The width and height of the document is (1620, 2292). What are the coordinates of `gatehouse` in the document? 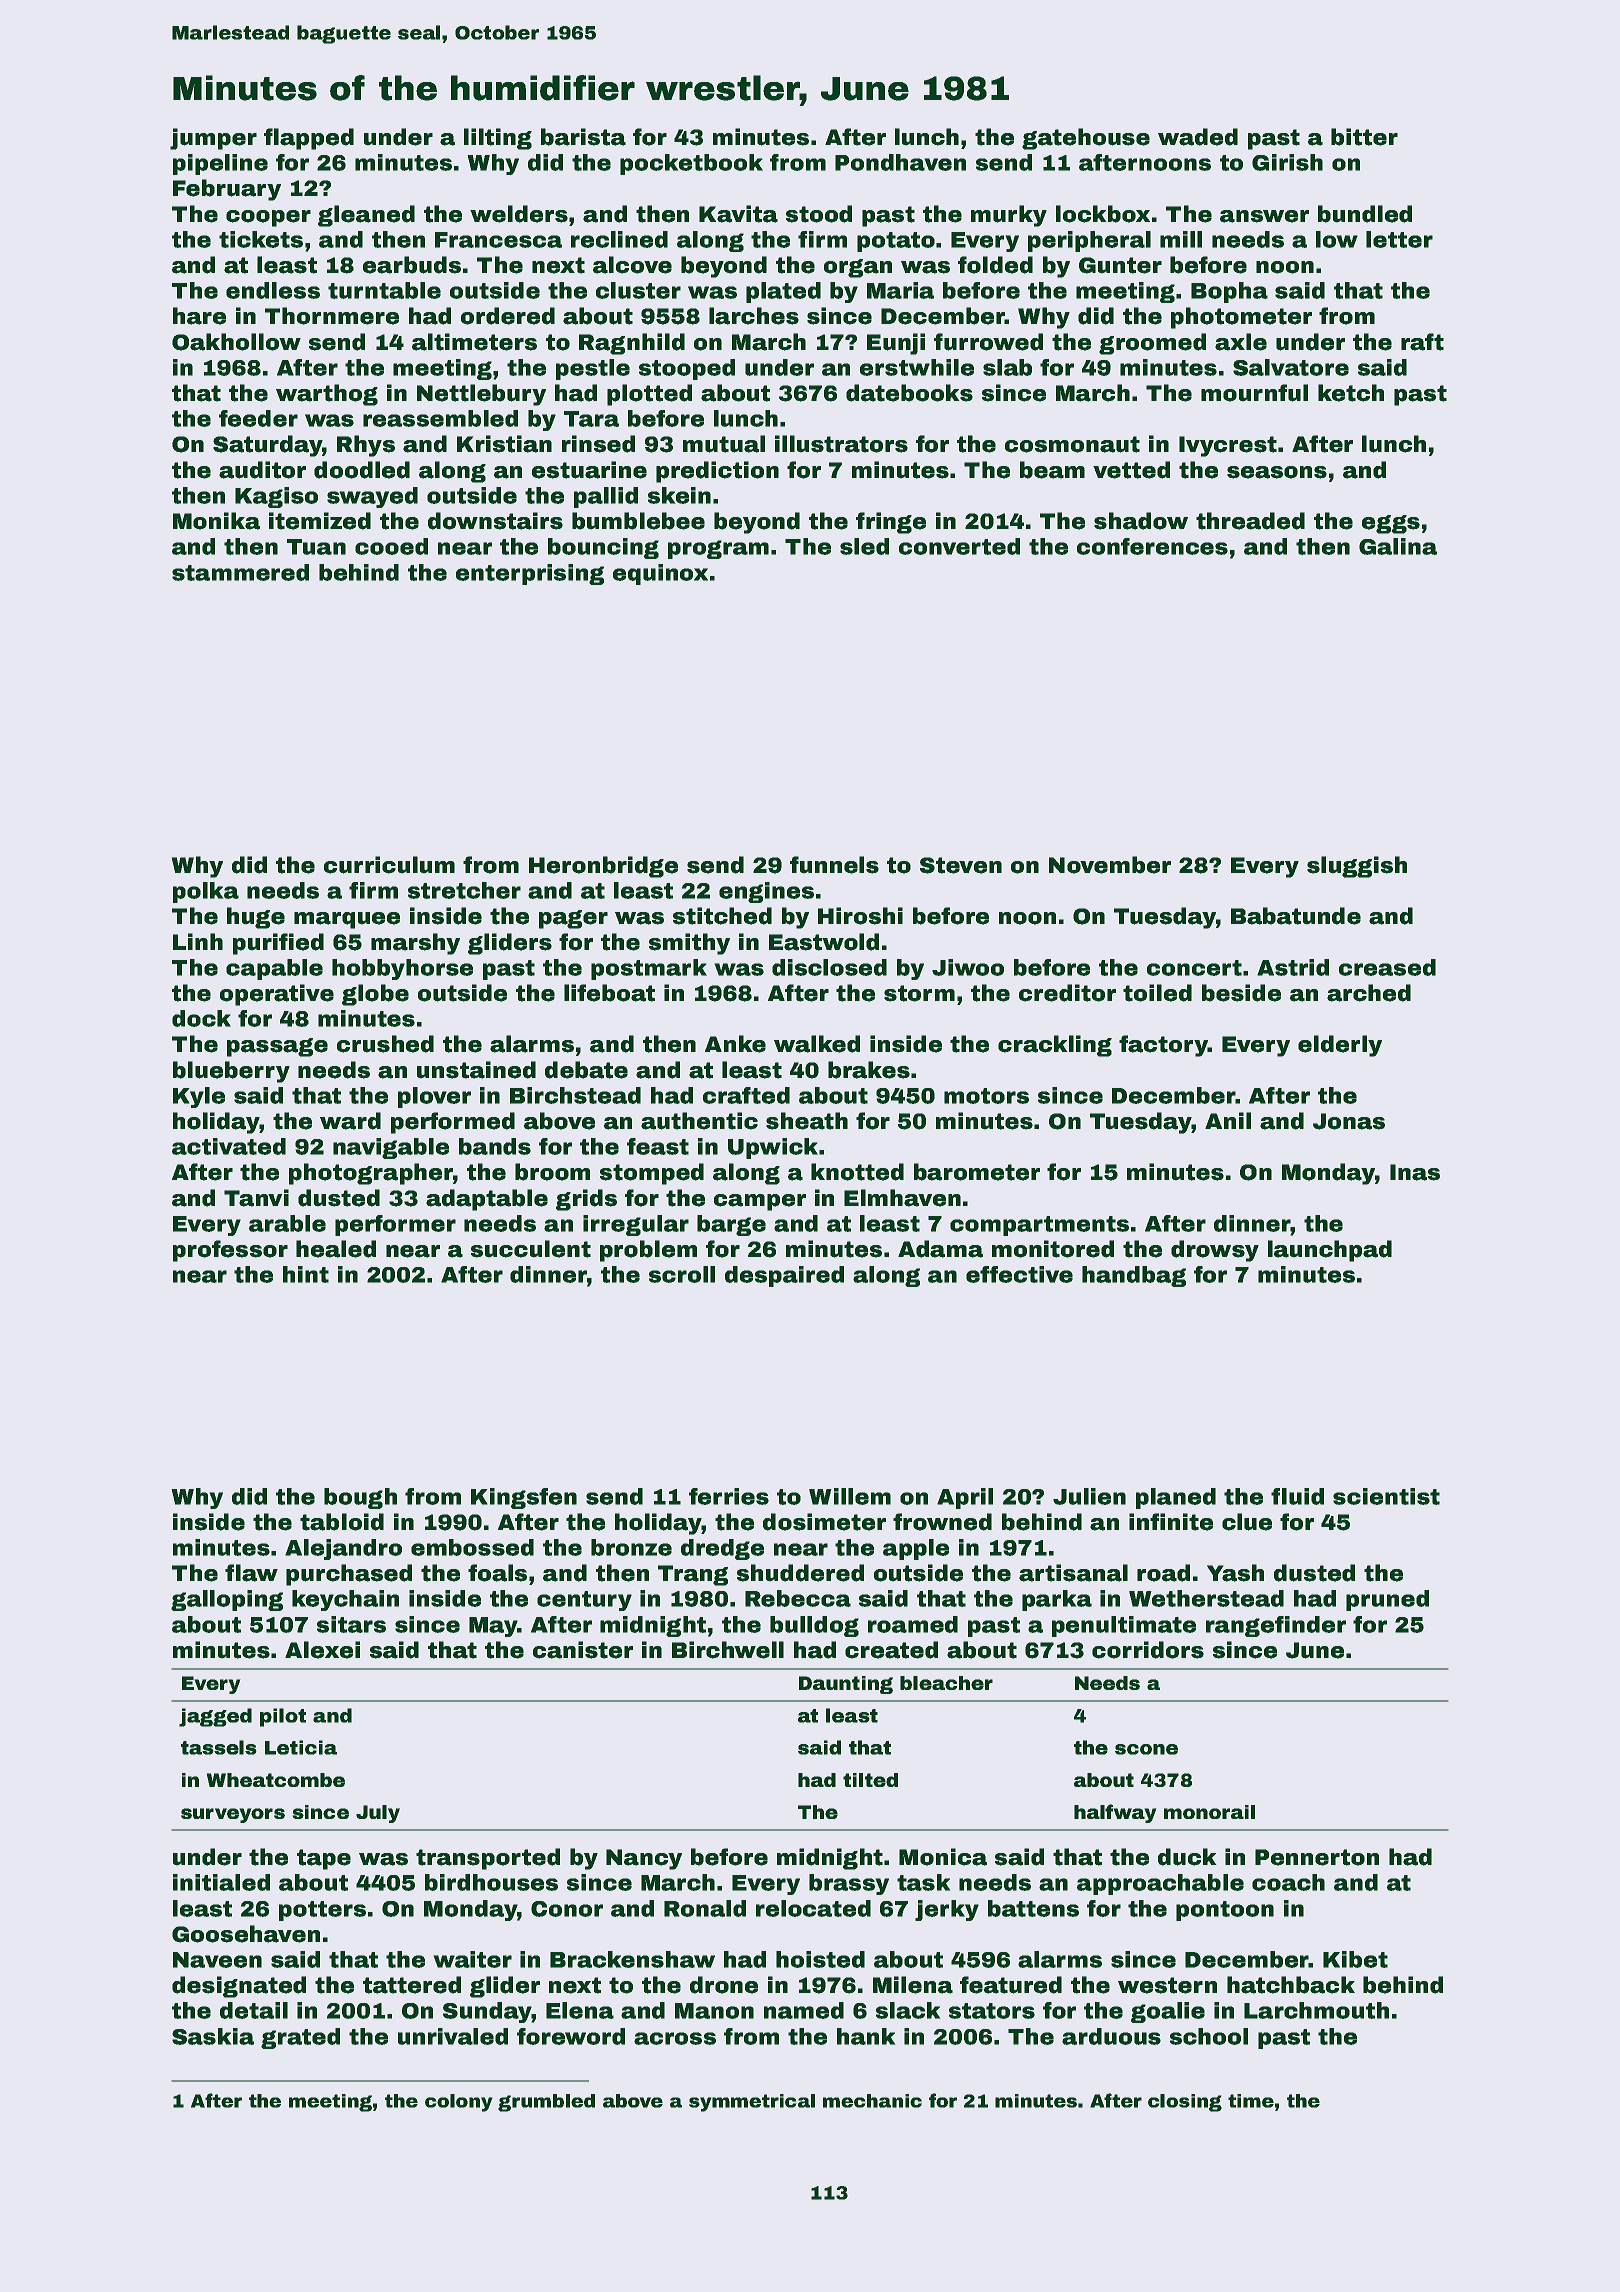 It's located at (1086, 139).
